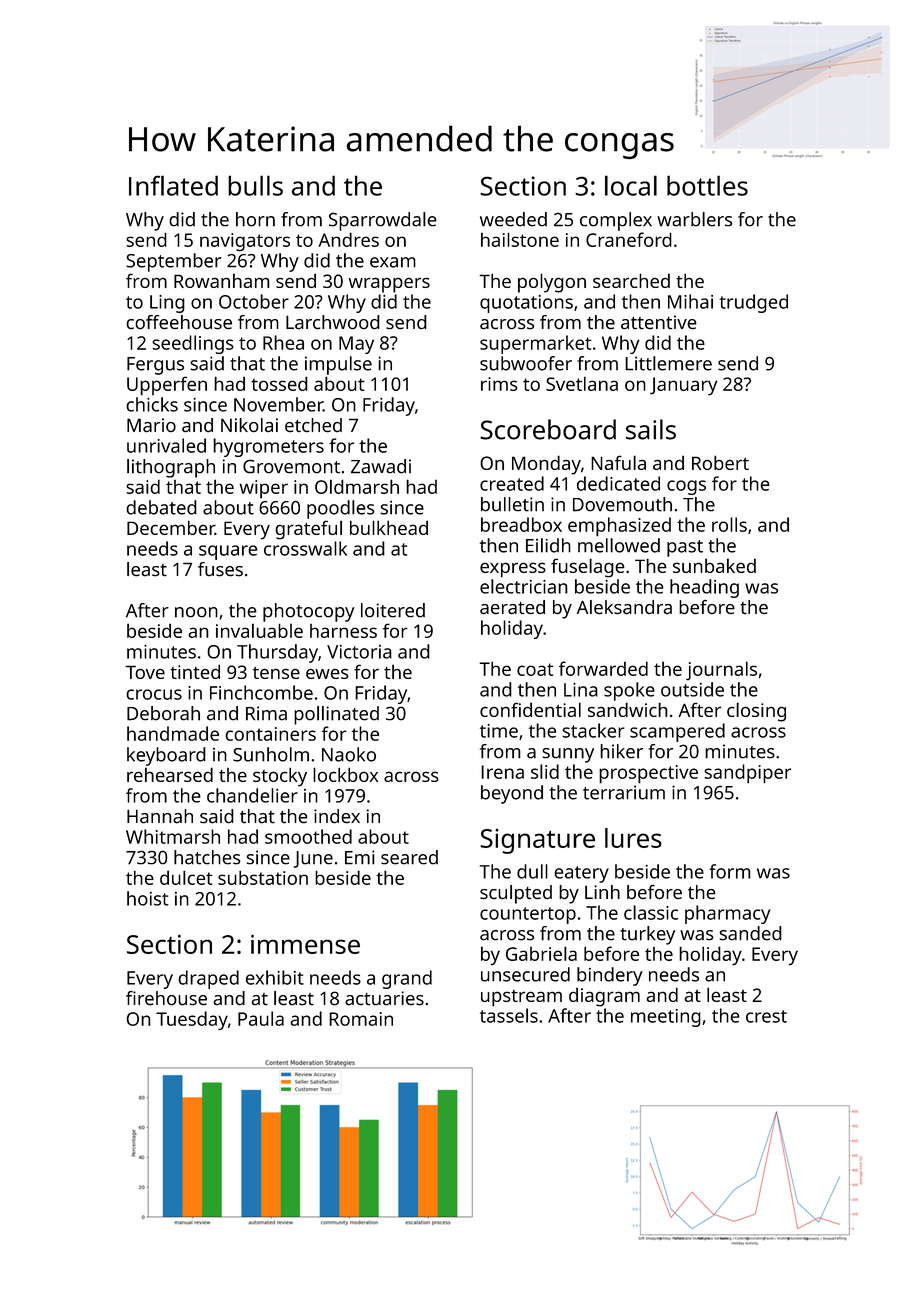  What do you see at coordinates (524, 586) in the image?
I see `electrician` at bounding box center [524, 586].
